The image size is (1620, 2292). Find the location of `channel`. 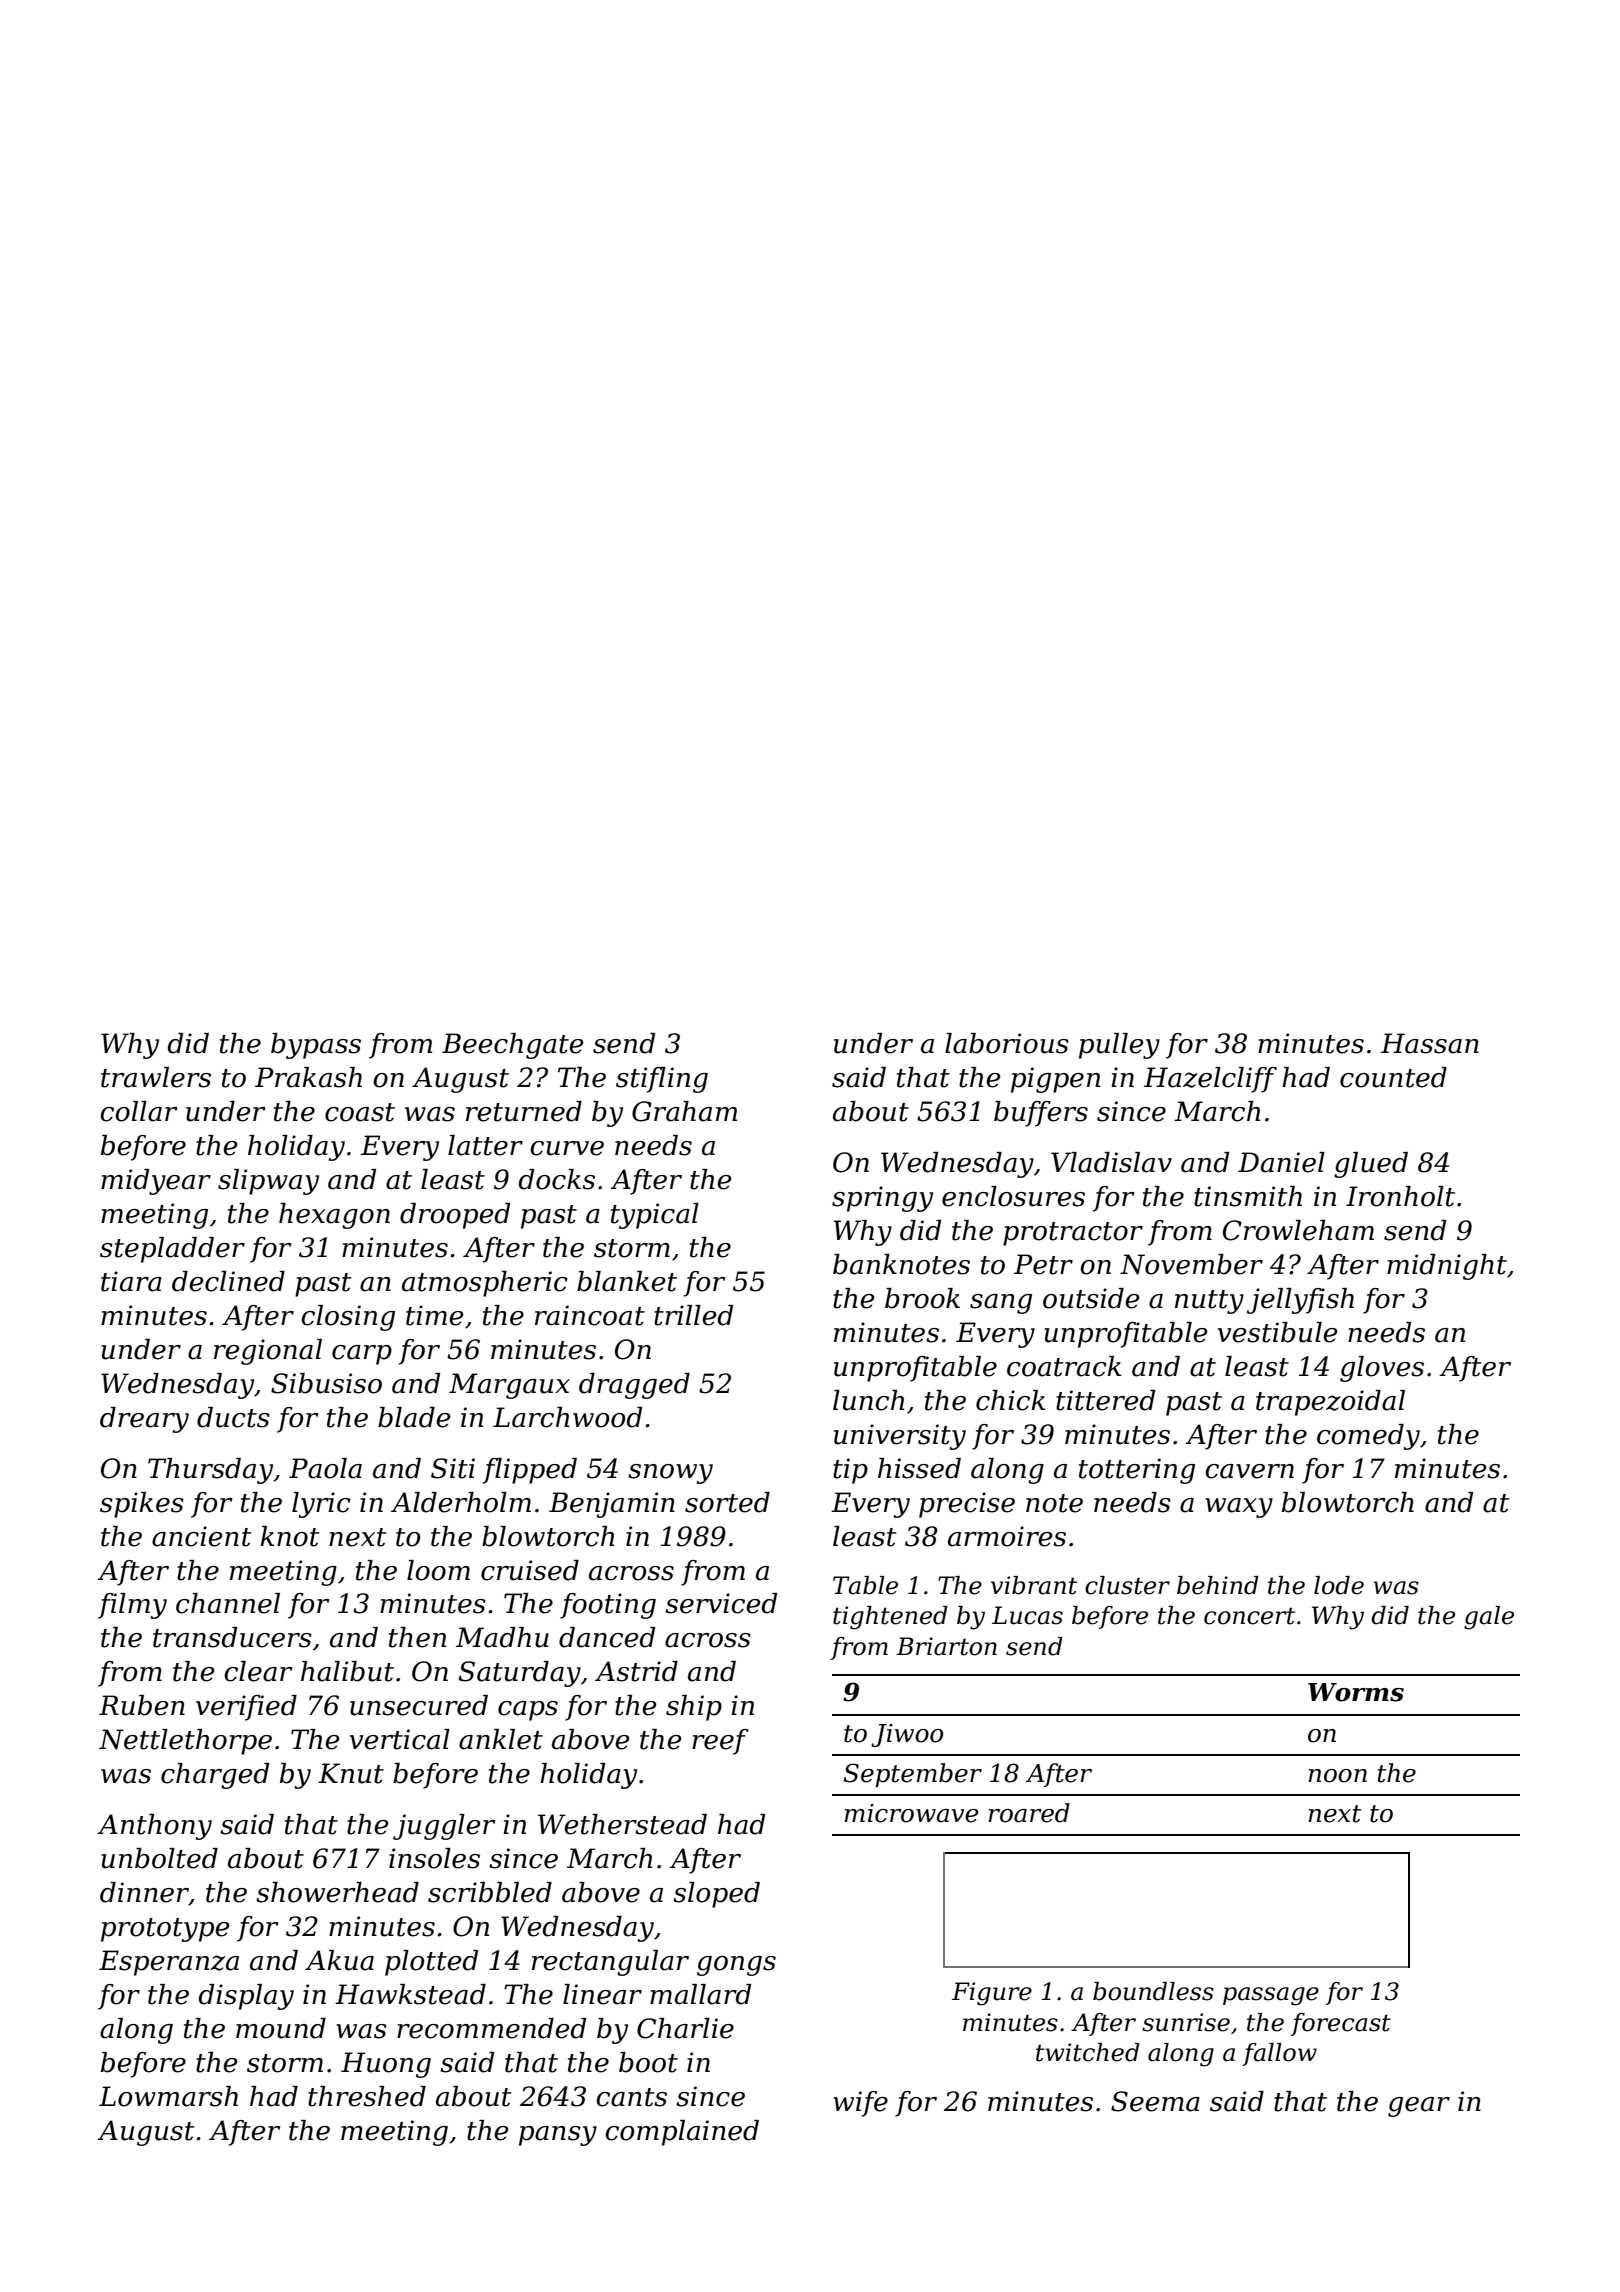

channel is located at coordinates (228, 1603).
